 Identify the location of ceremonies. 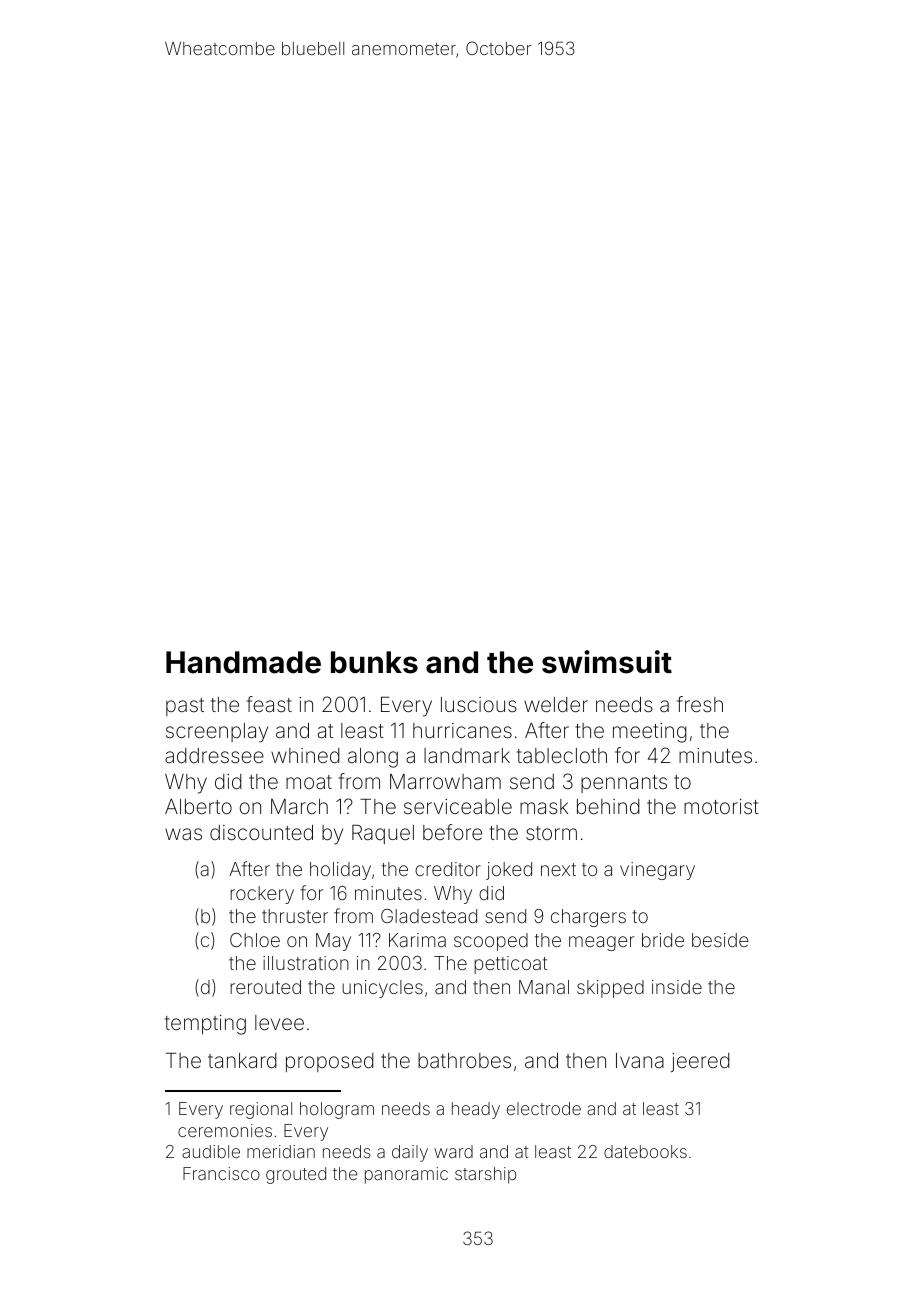
(225, 1130).
